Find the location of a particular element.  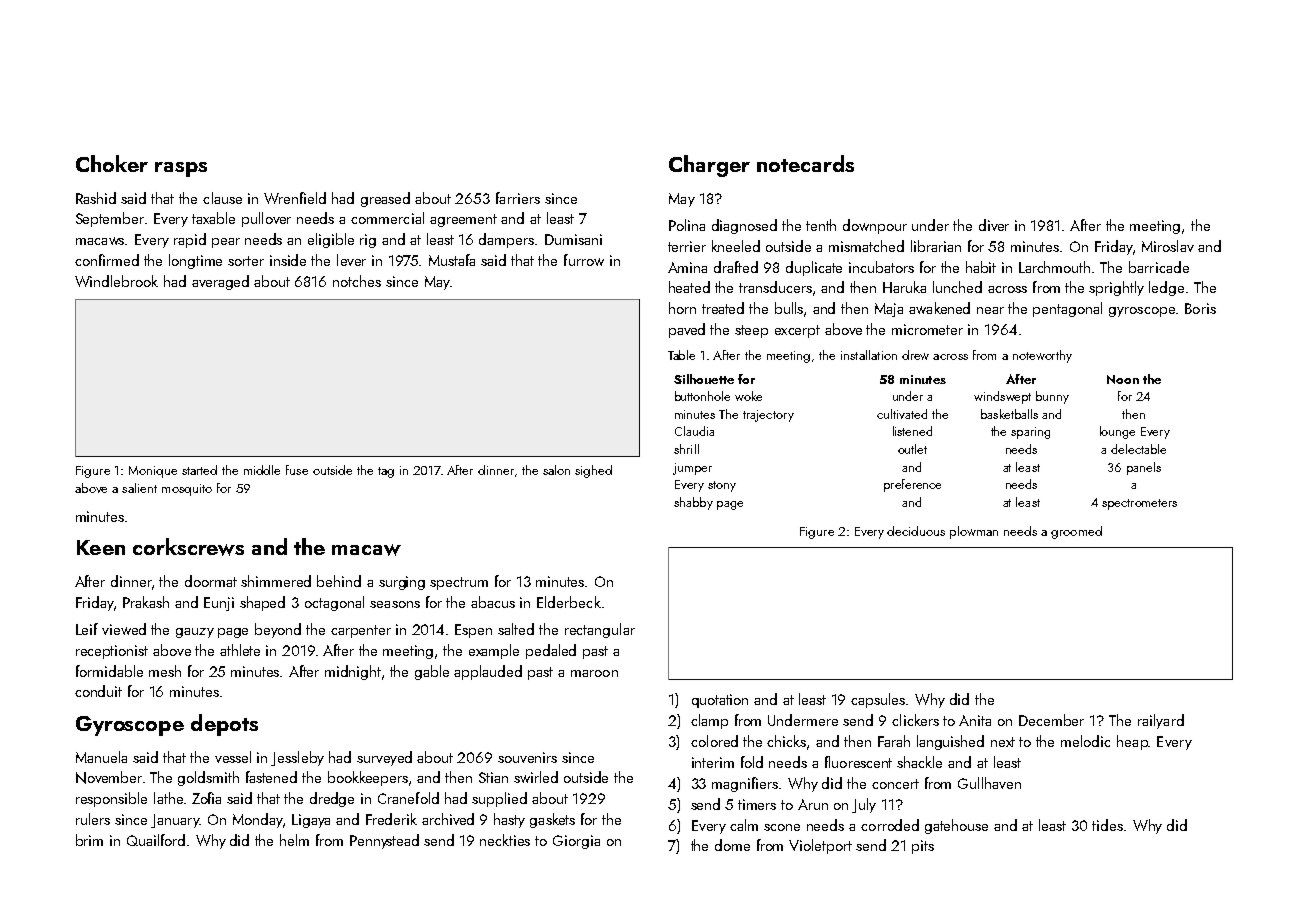

Monday is located at coordinates (258, 820).
